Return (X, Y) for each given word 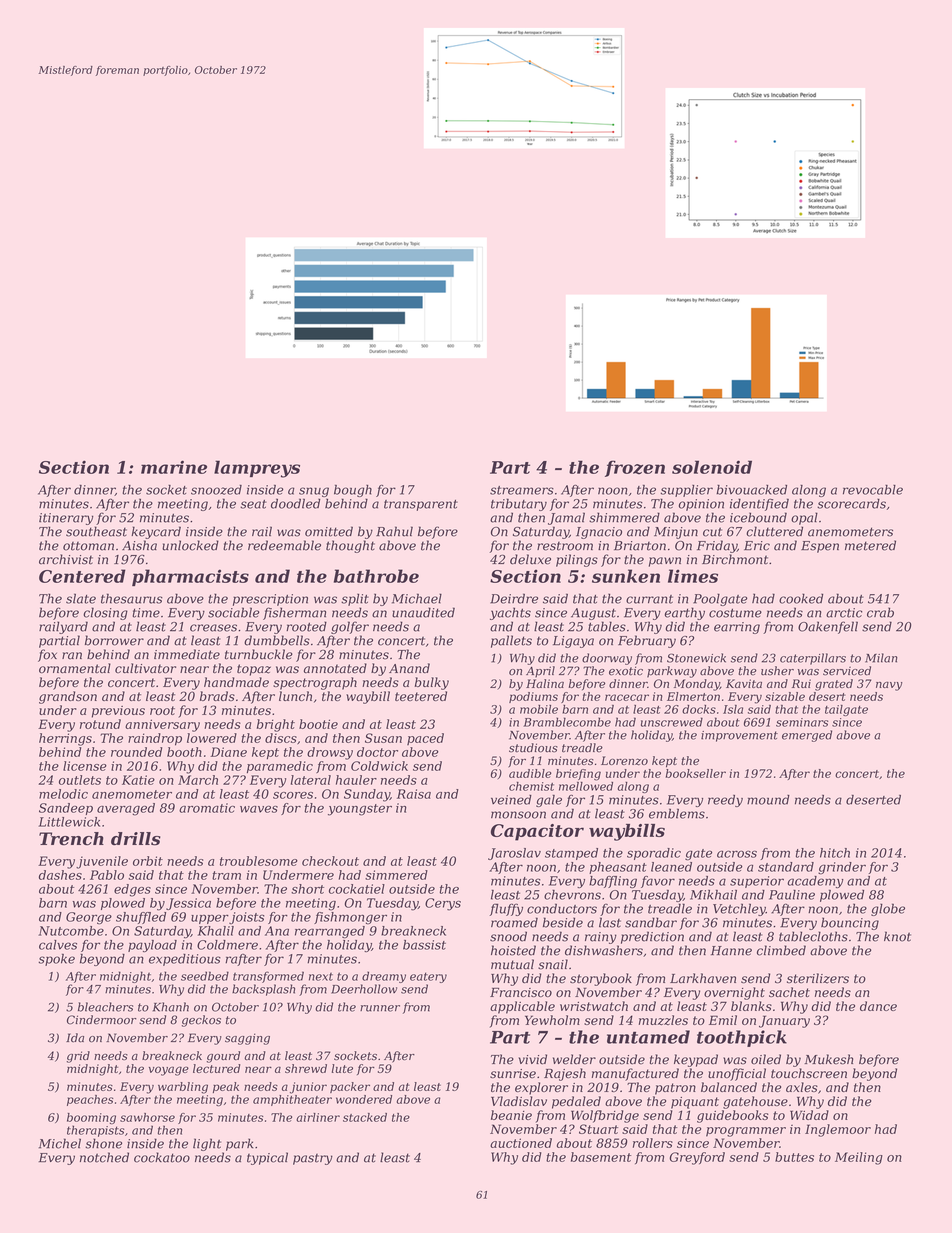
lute (342, 1068)
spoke (56, 960)
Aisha (139, 545)
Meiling (859, 1158)
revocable (873, 490)
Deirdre (514, 598)
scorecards (851, 503)
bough (353, 491)
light (207, 1144)
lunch (295, 696)
